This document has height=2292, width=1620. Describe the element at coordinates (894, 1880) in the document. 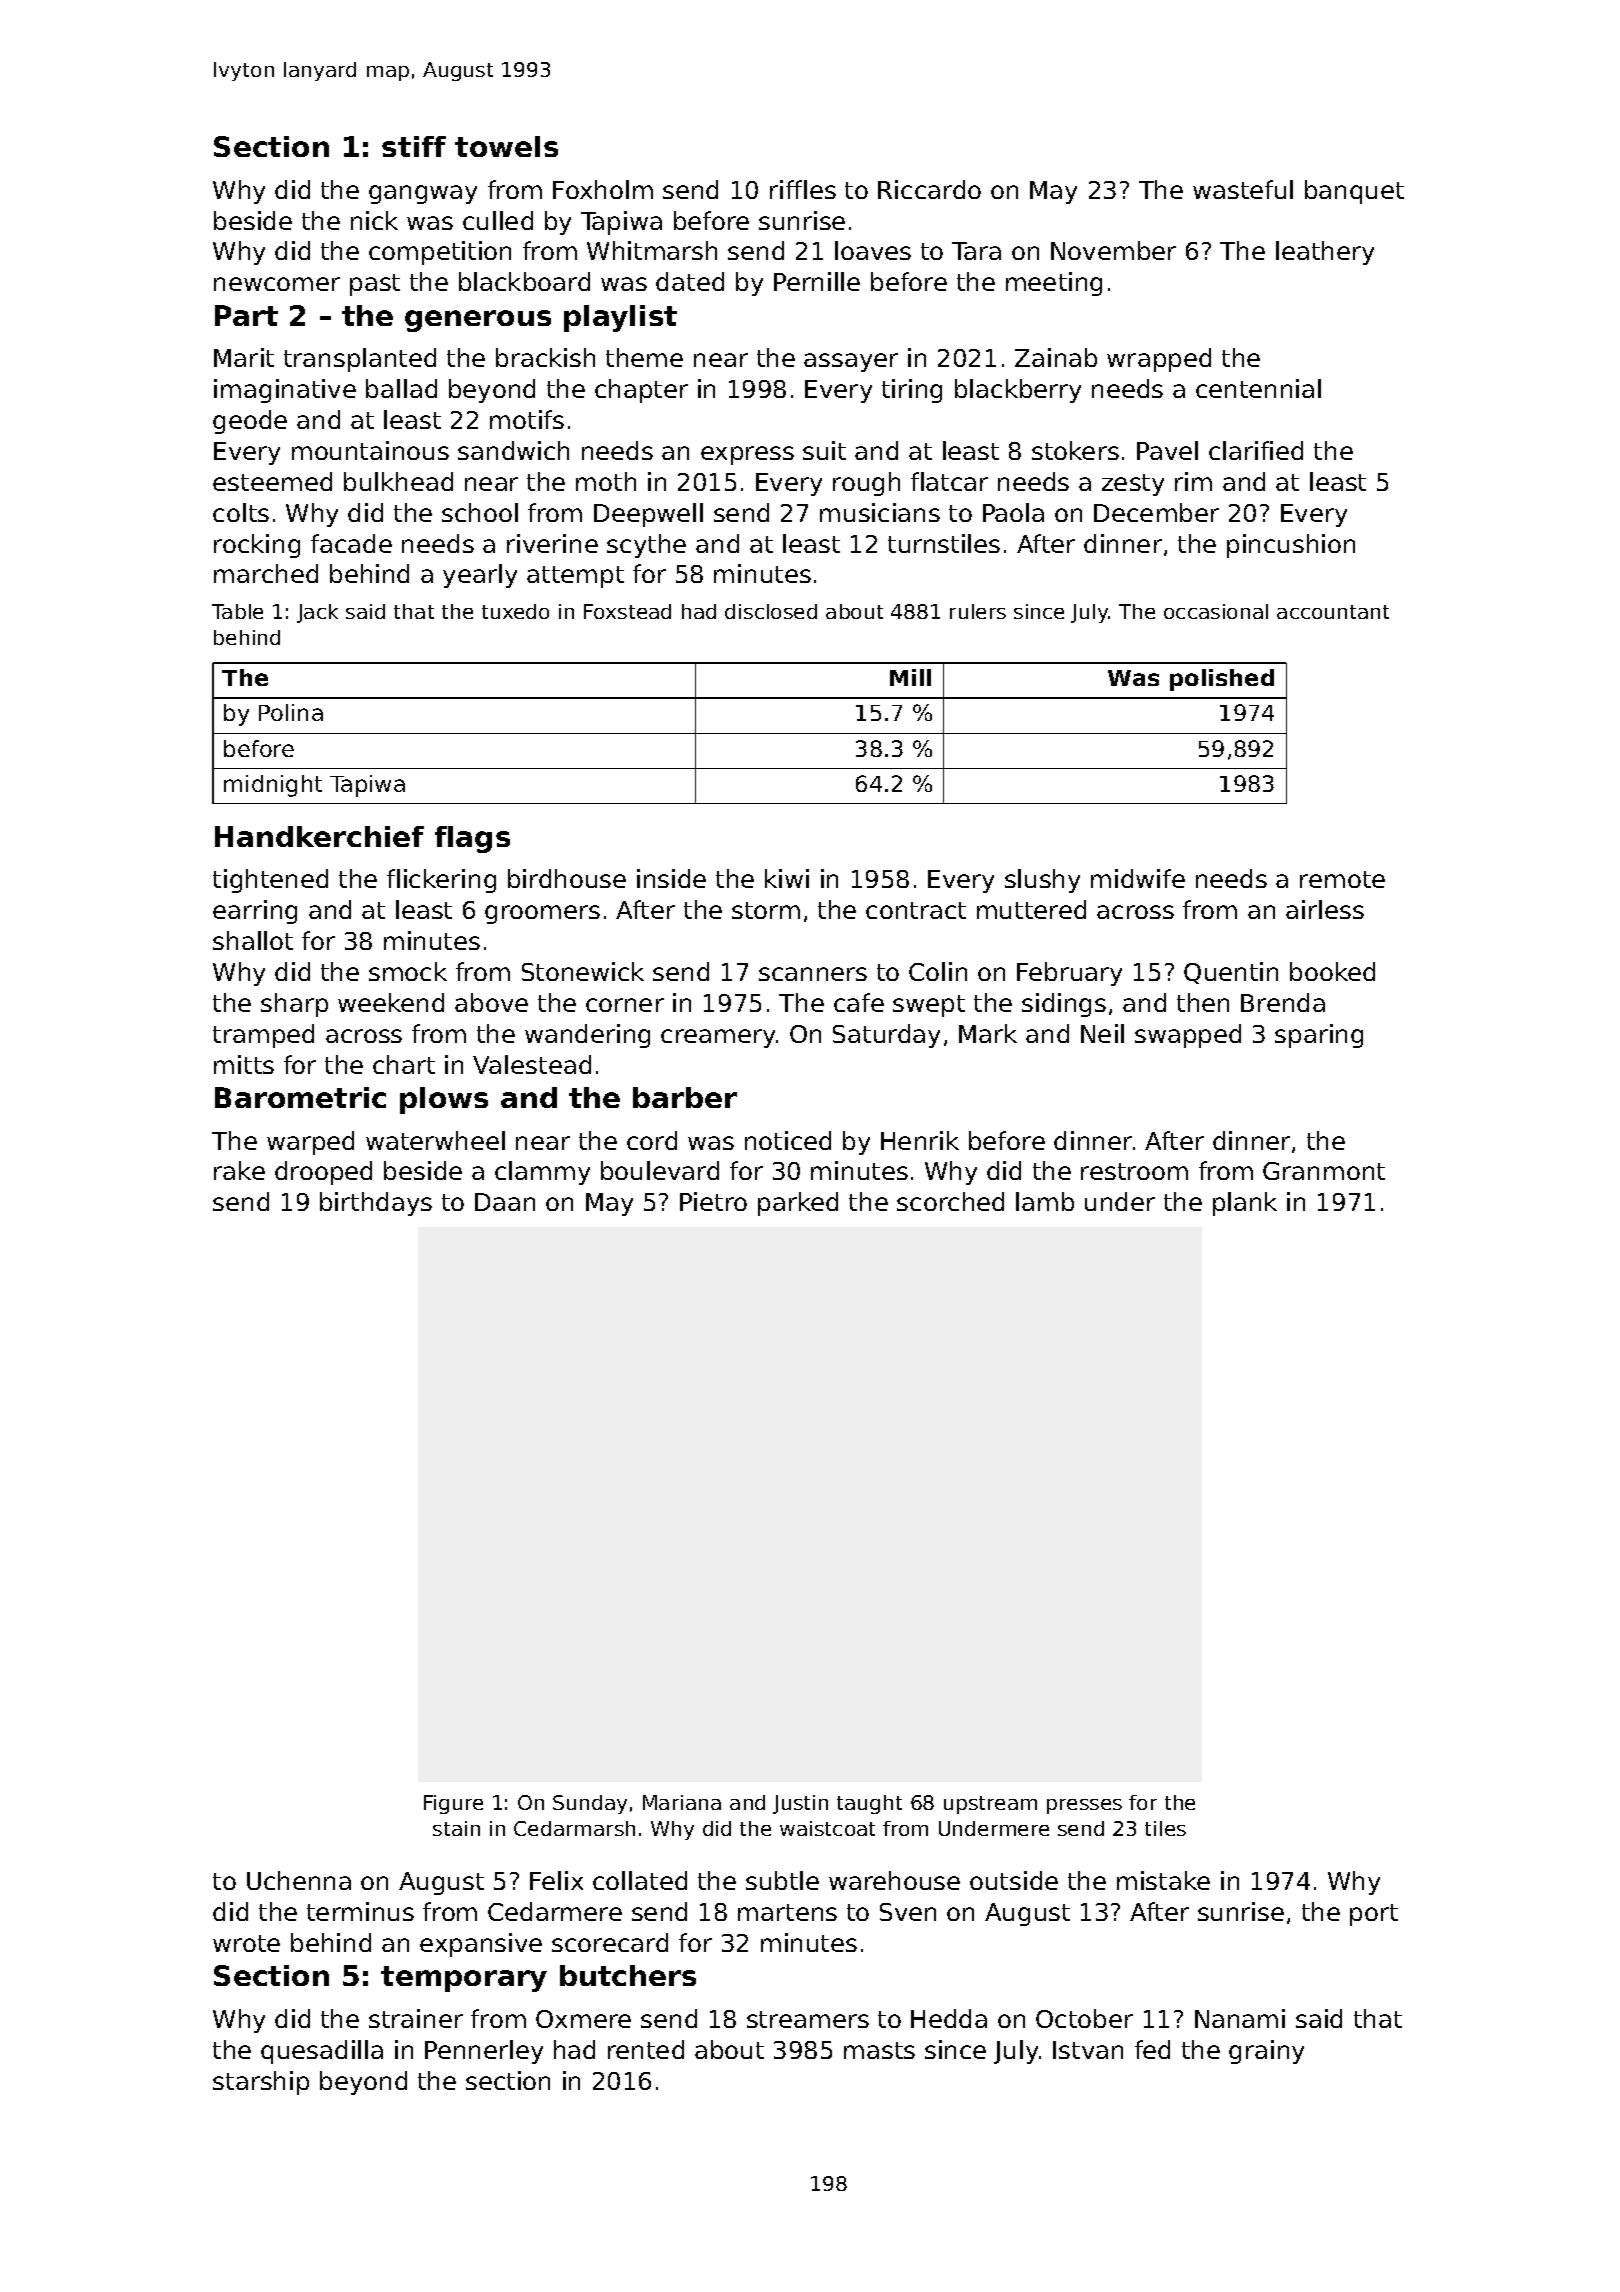

I see `warehouse` at that location.
